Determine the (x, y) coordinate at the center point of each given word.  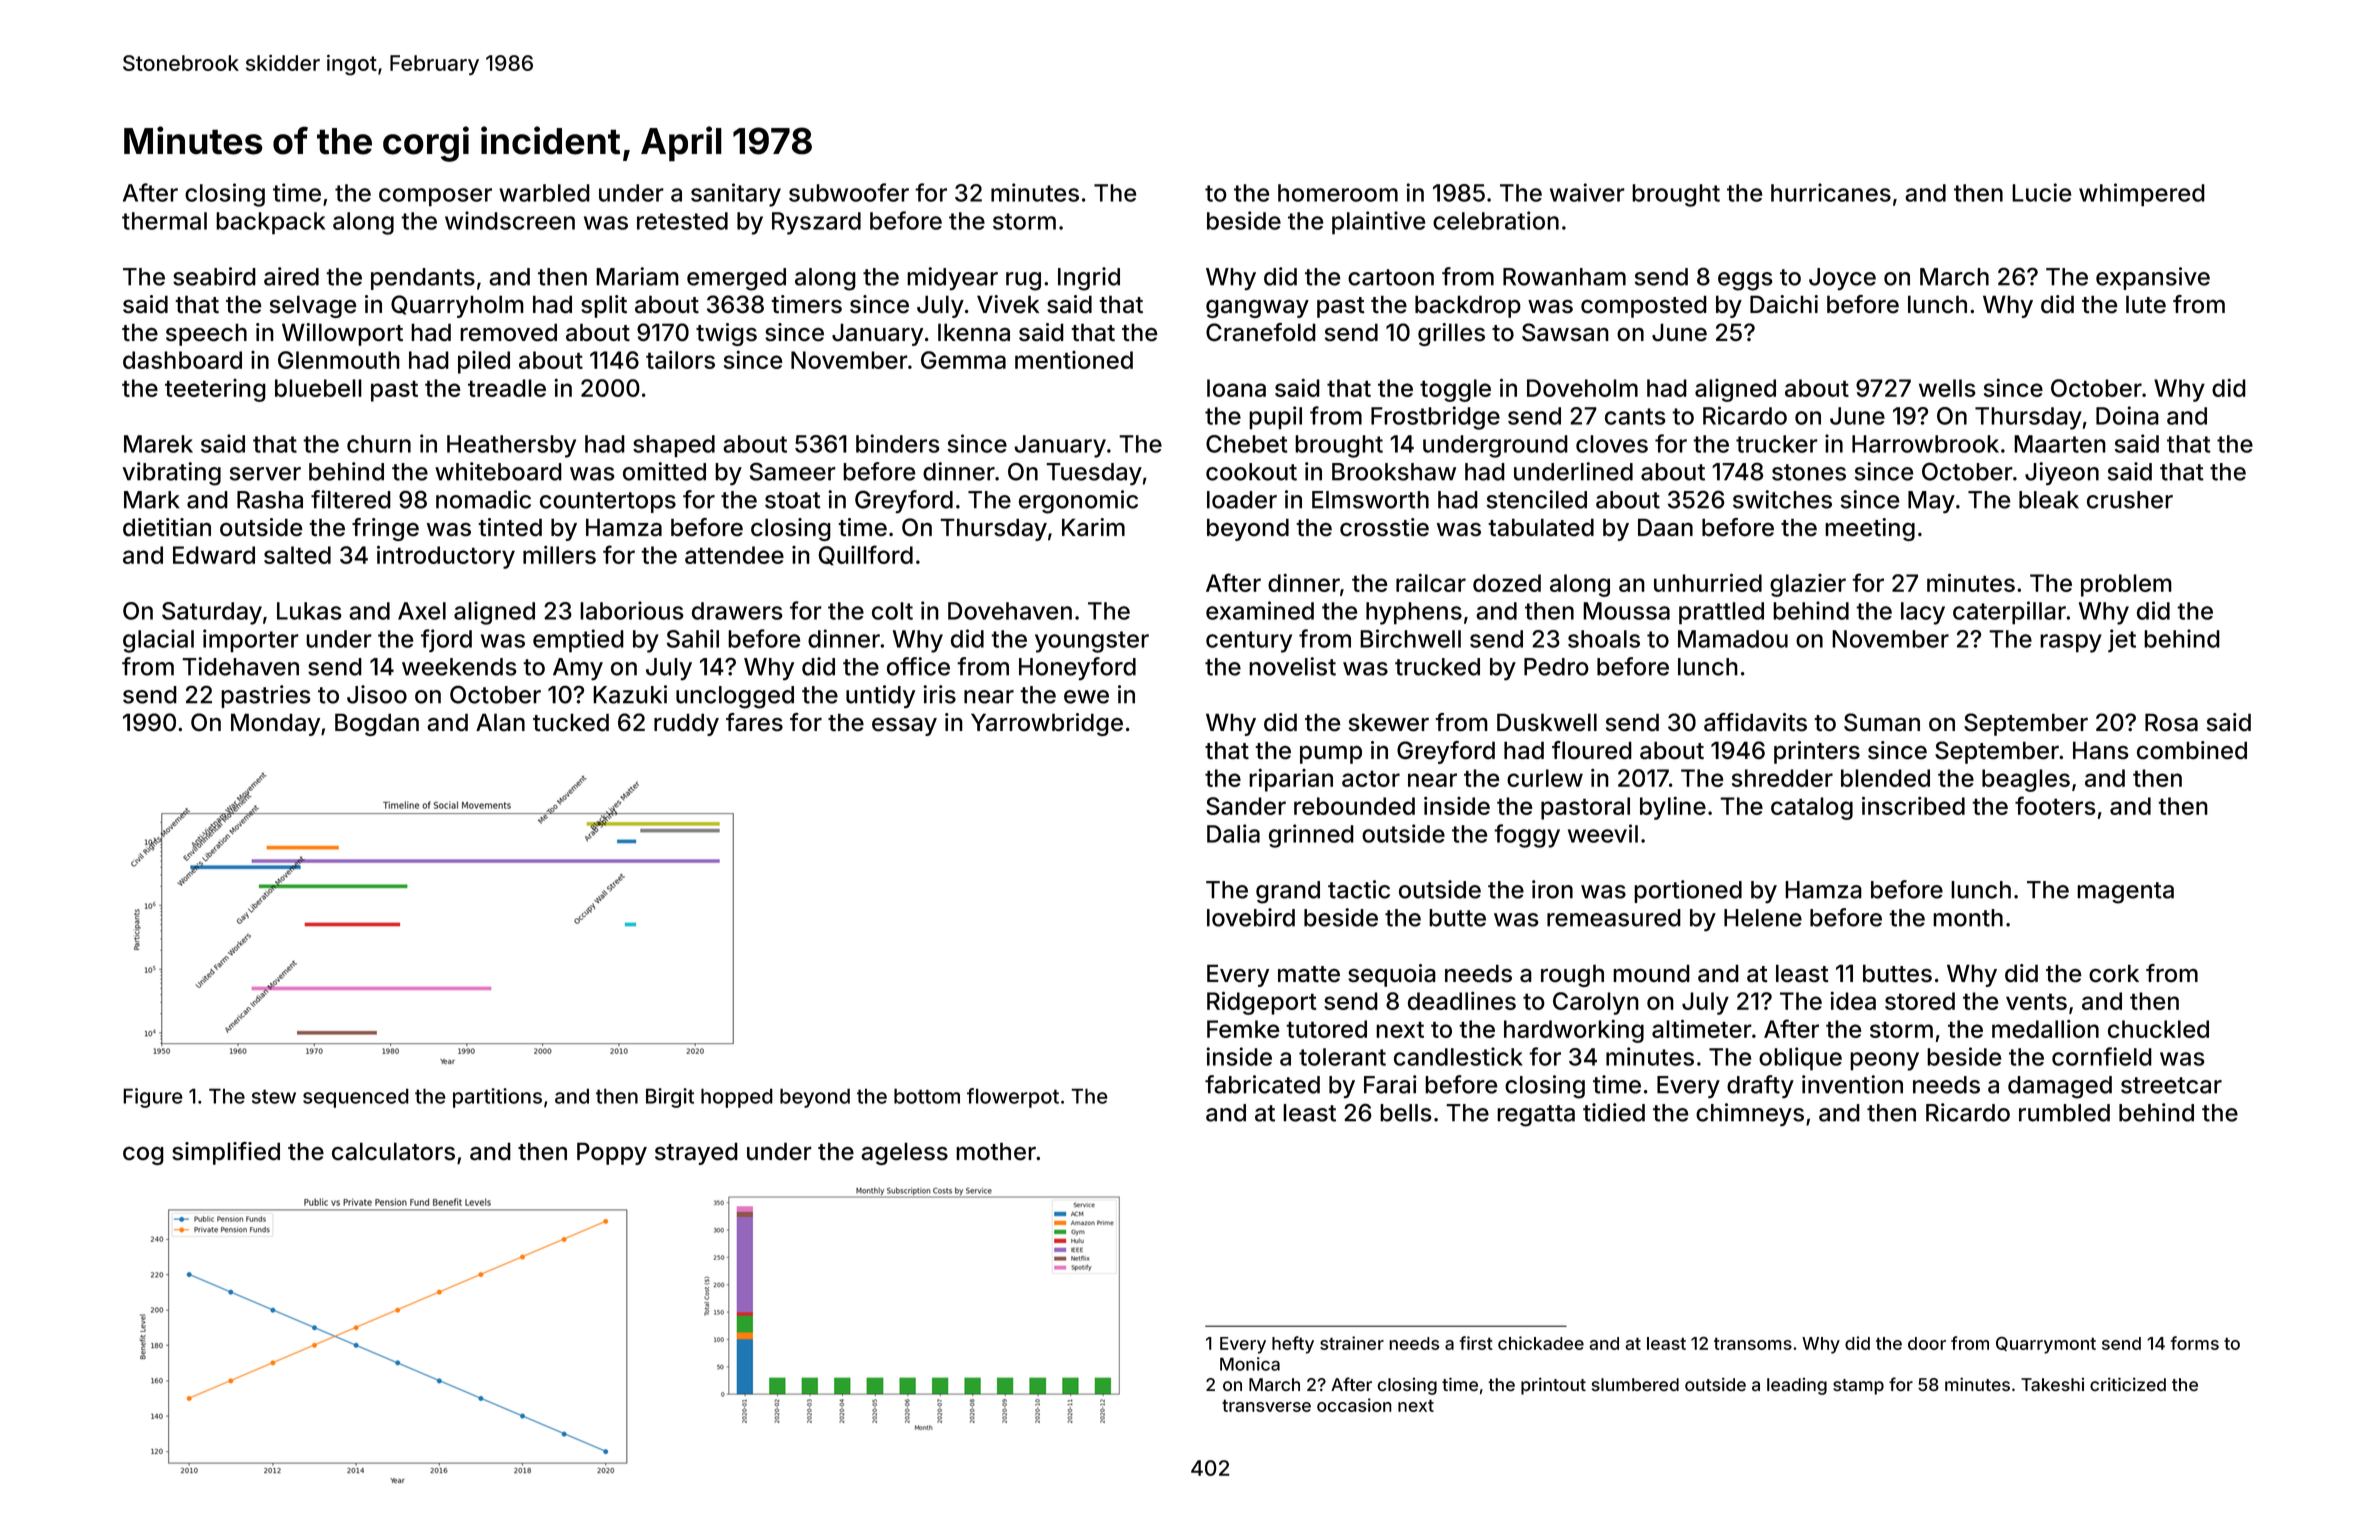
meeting (1870, 529)
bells (1406, 1113)
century (1249, 642)
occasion (1354, 1405)
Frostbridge (1435, 418)
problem (2126, 585)
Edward (214, 555)
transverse (1266, 1405)
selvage (313, 306)
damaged (2060, 1087)
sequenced (356, 1098)
